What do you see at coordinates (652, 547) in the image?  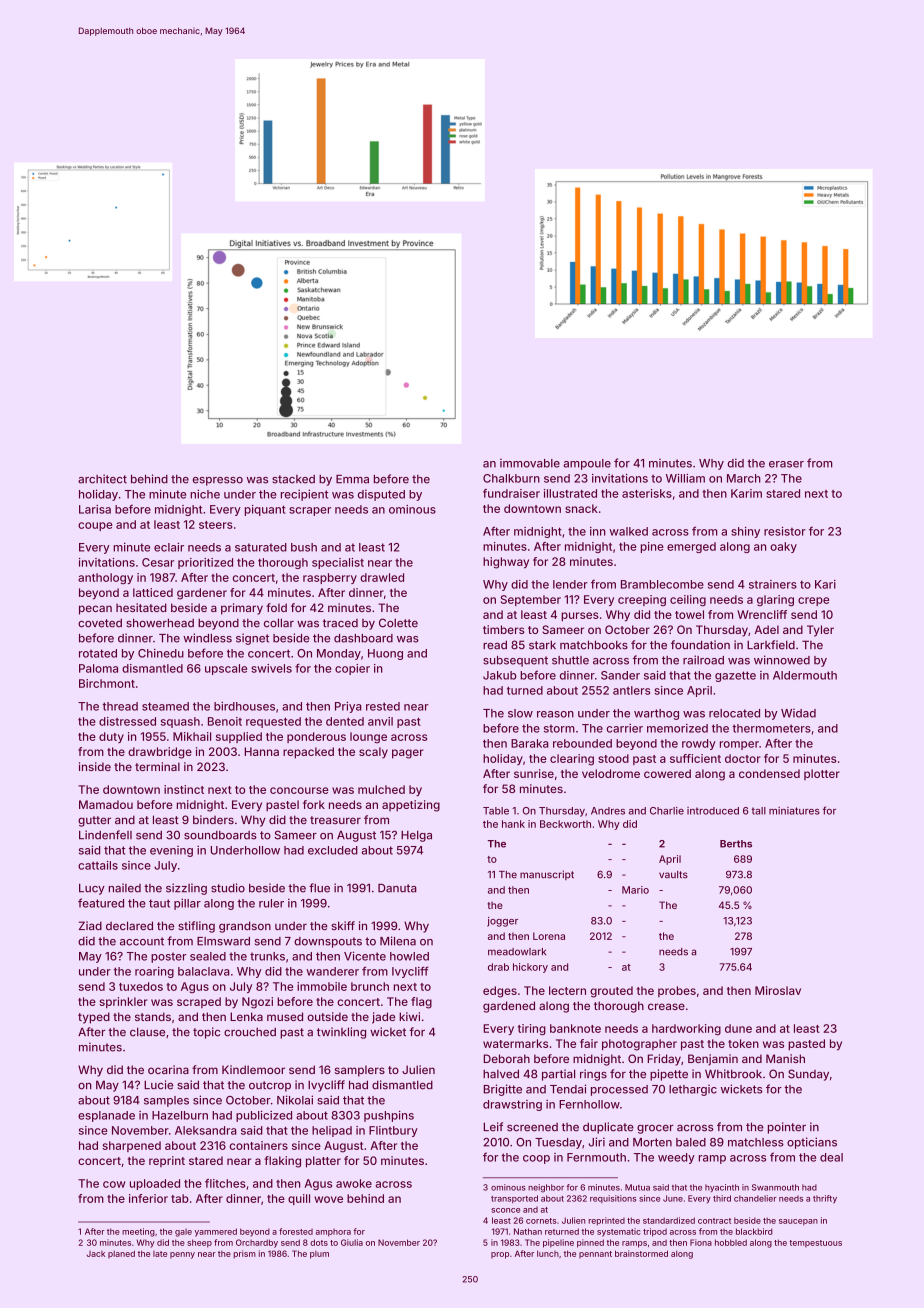 I see `pine` at bounding box center [652, 547].
